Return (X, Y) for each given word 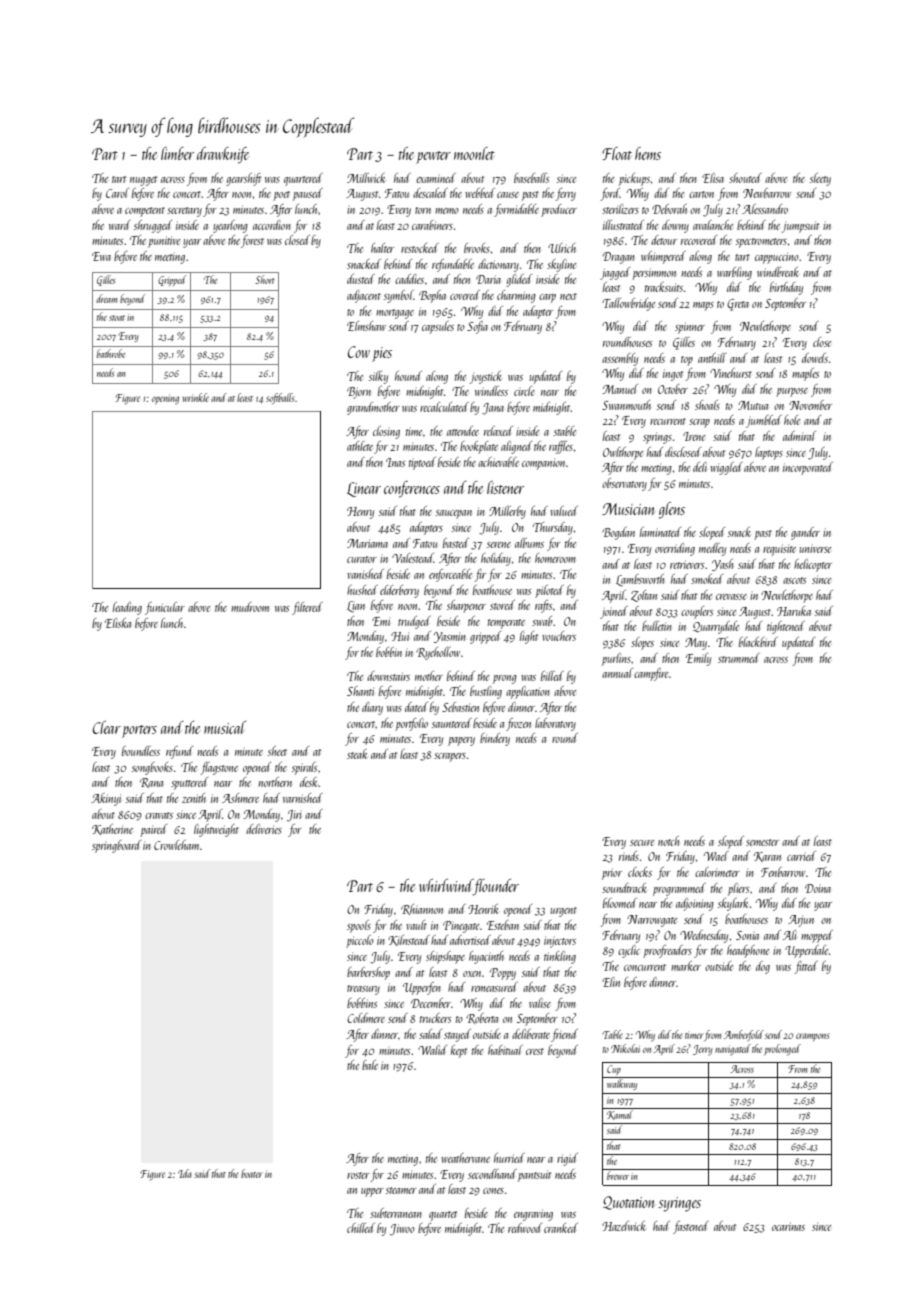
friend (564, 1035)
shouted (745, 178)
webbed (480, 193)
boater (252, 1173)
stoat (117, 318)
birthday (786, 288)
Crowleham (176, 845)
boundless (141, 751)
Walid (432, 1050)
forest (252, 241)
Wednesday (704, 936)
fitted (806, 967)
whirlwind (446, 885)
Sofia (477, 327)
